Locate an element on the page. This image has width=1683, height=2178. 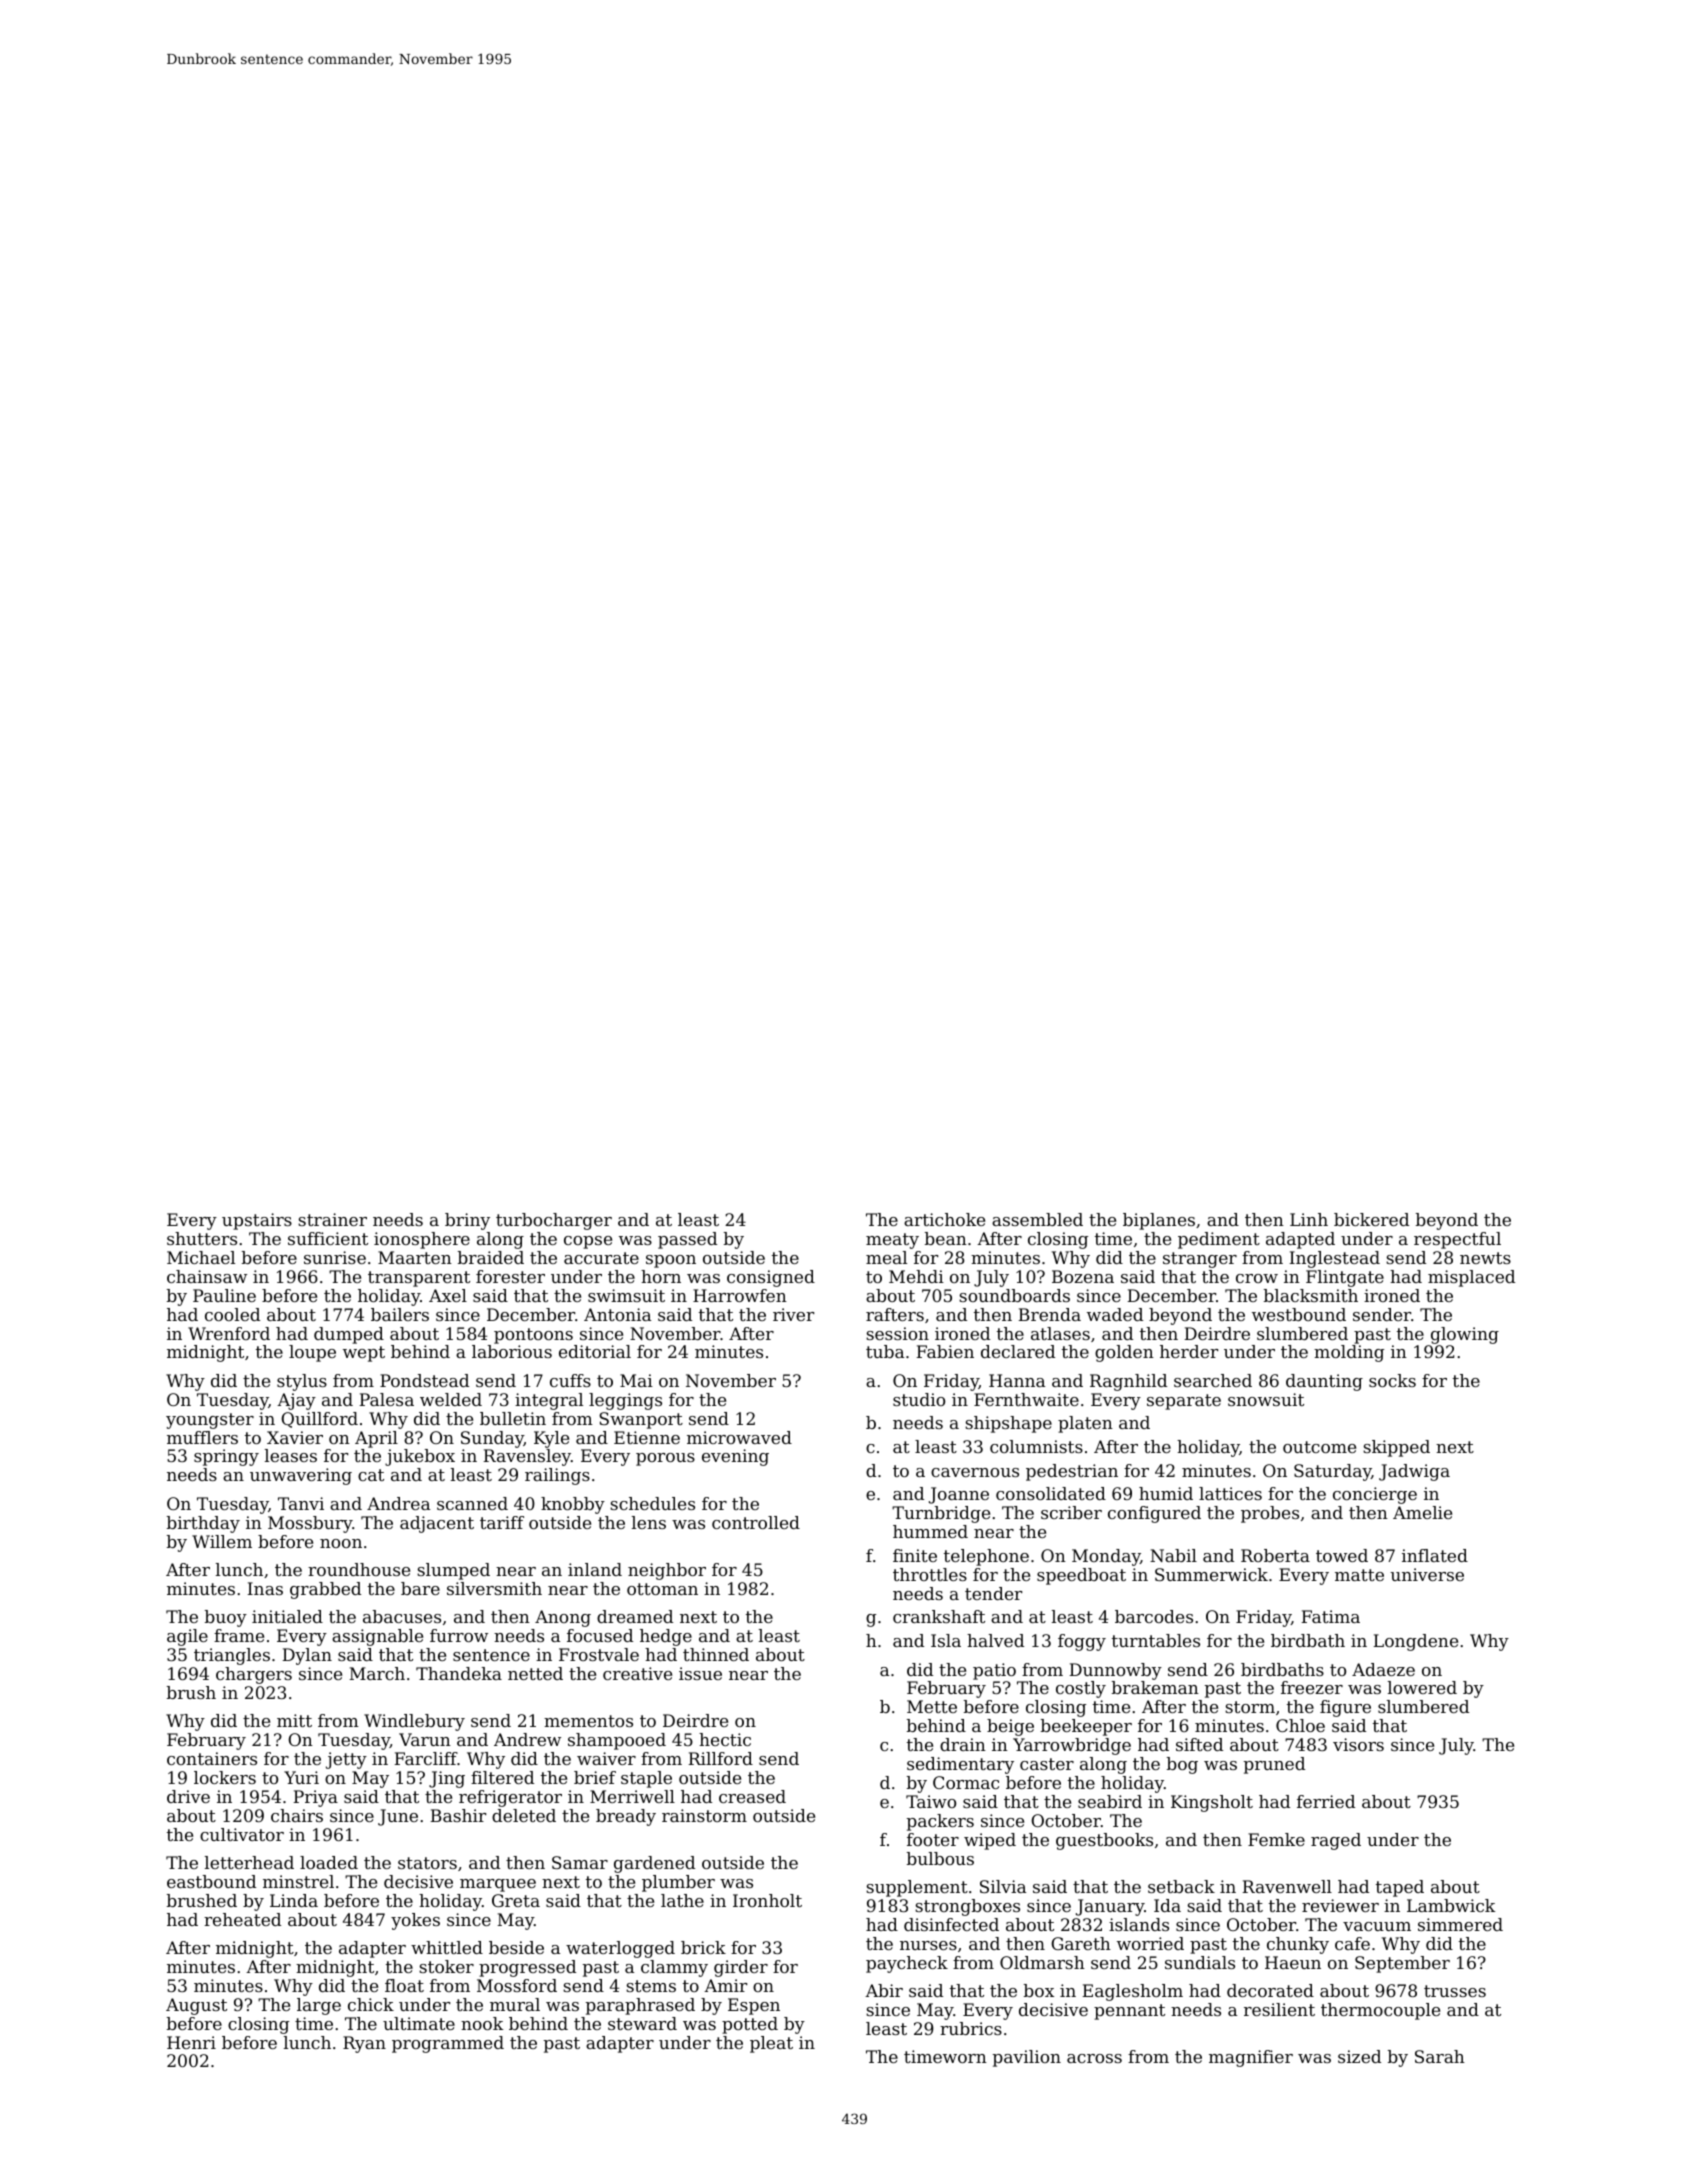
visors is located at coordinates (1358, 1744).
